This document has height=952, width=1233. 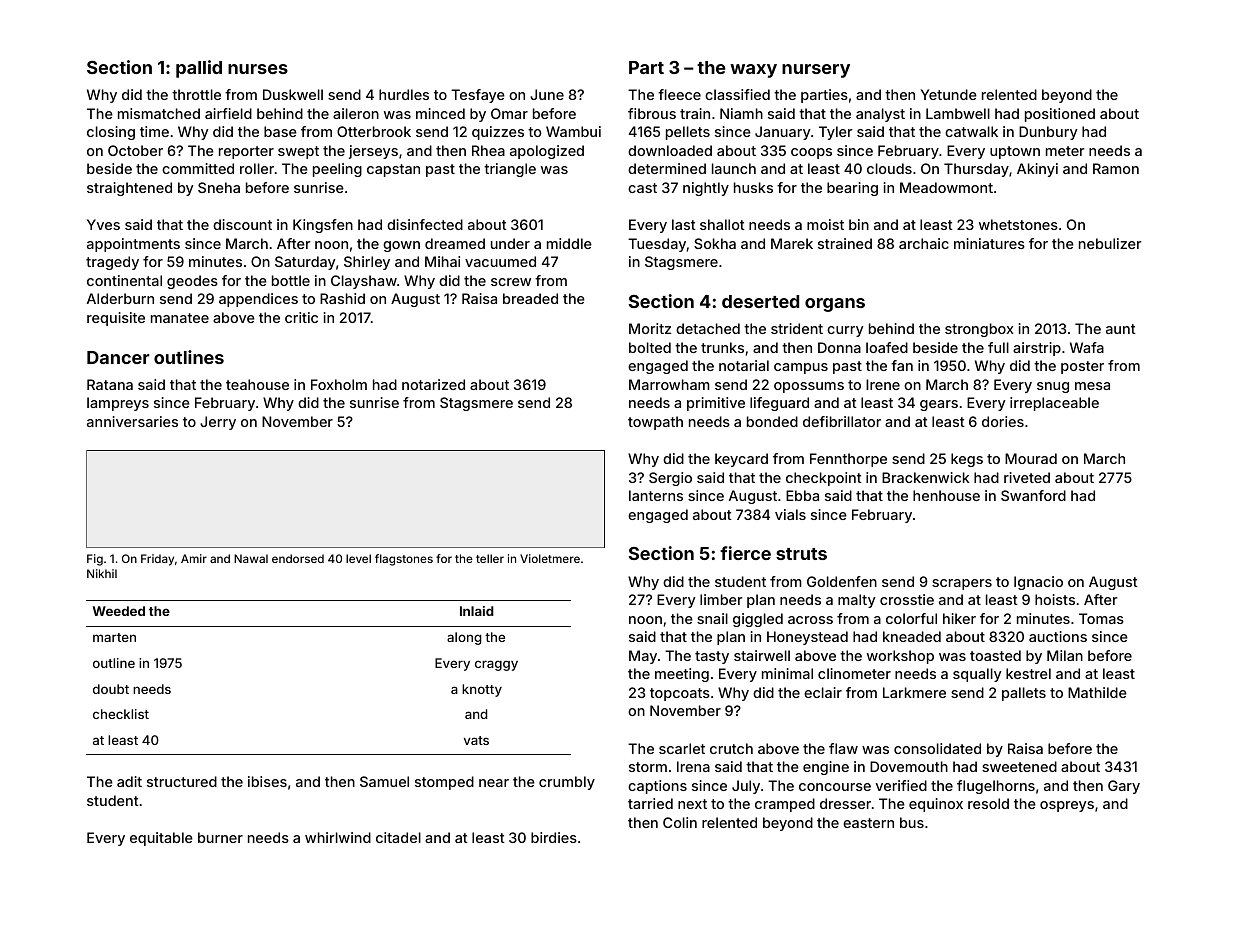 What do you see at coordinates (120, 298) in the document?
I see `Alderburn` at bounding box center [120, 298].
